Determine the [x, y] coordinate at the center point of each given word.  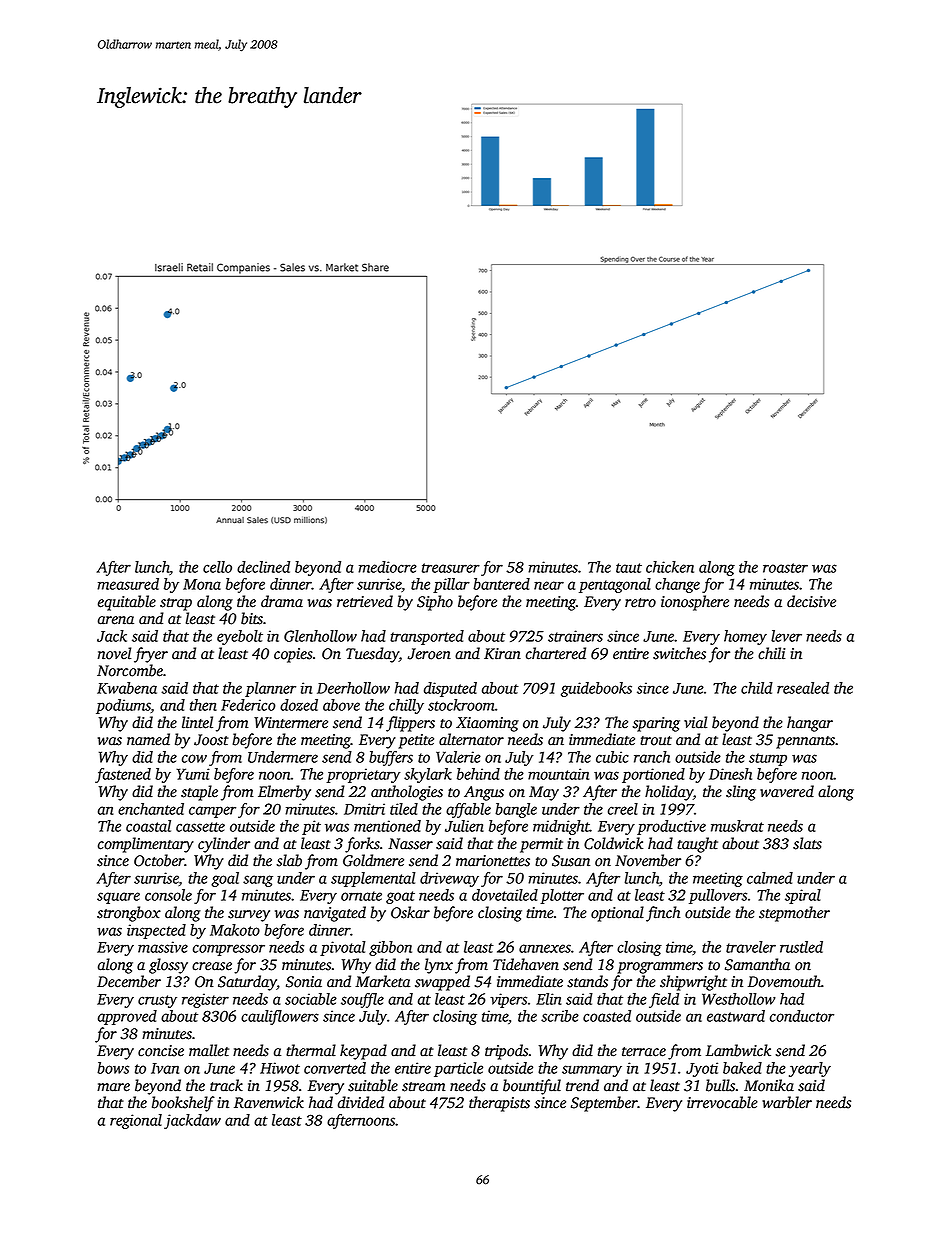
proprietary [363, 775]
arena [116, 620]
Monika [769, 1085]
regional [136, 1121]
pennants [805, 742]
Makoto [235, 930]
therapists [499, 1104]
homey [745, 637]
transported [427, 637]
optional [617, 914]
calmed [770, 878]
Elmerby [284, 793]
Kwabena [127, 688]
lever [786, 636]
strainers [575, 636]
